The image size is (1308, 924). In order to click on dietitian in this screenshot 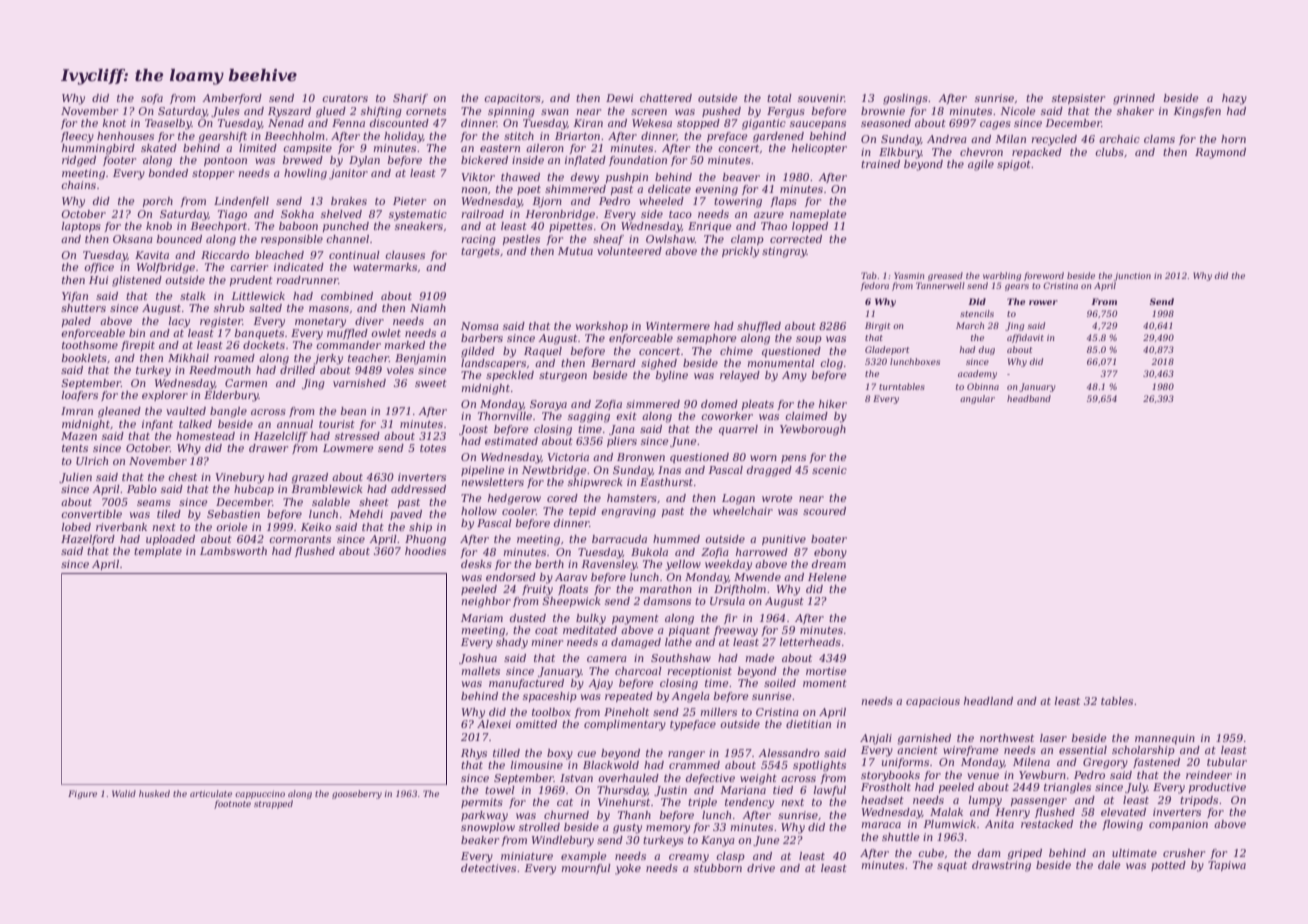, I will do `click(808, 724)`.
